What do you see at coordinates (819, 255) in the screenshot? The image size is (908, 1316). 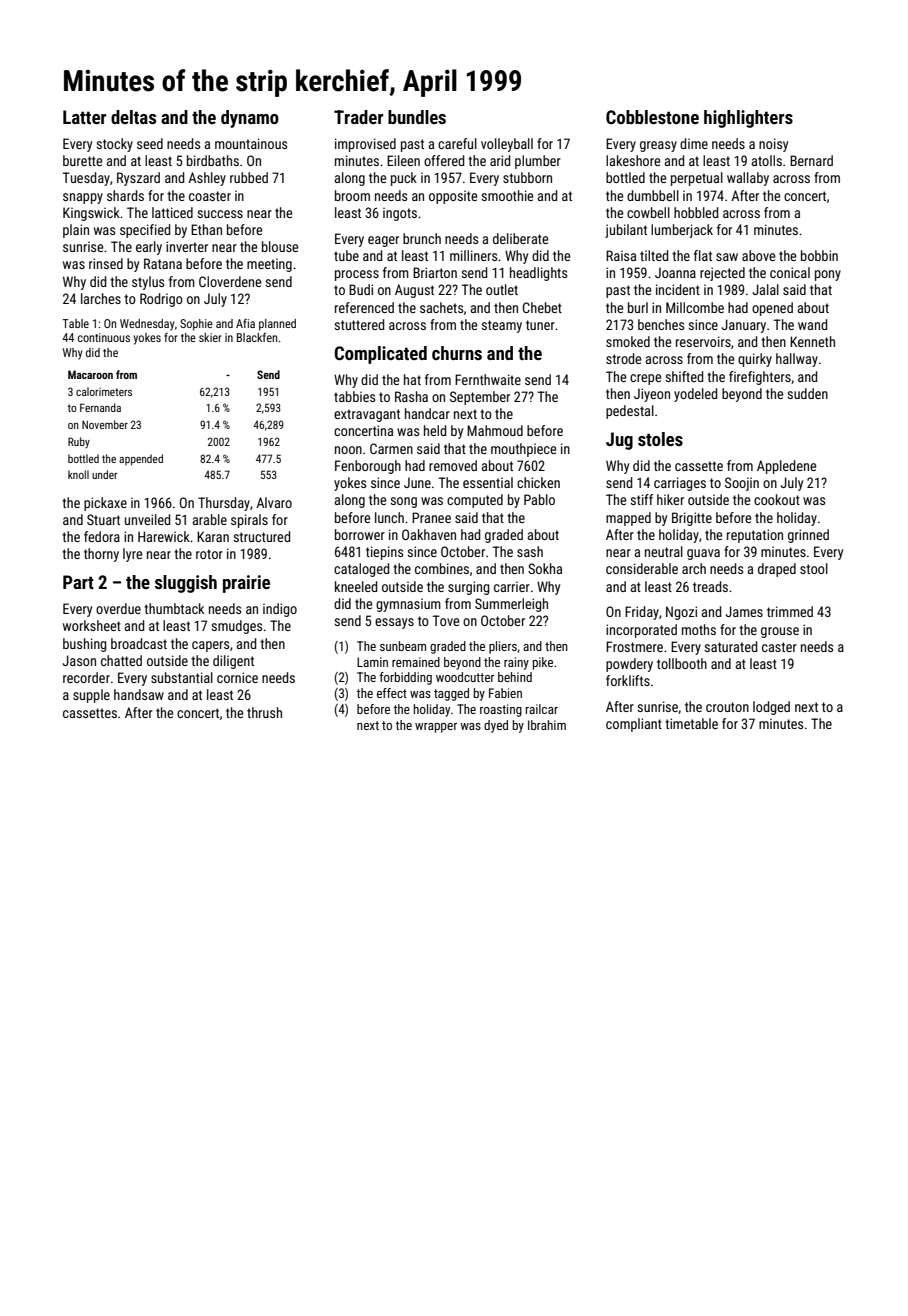 I see `bobbin` at bounding box center [819, 255].
